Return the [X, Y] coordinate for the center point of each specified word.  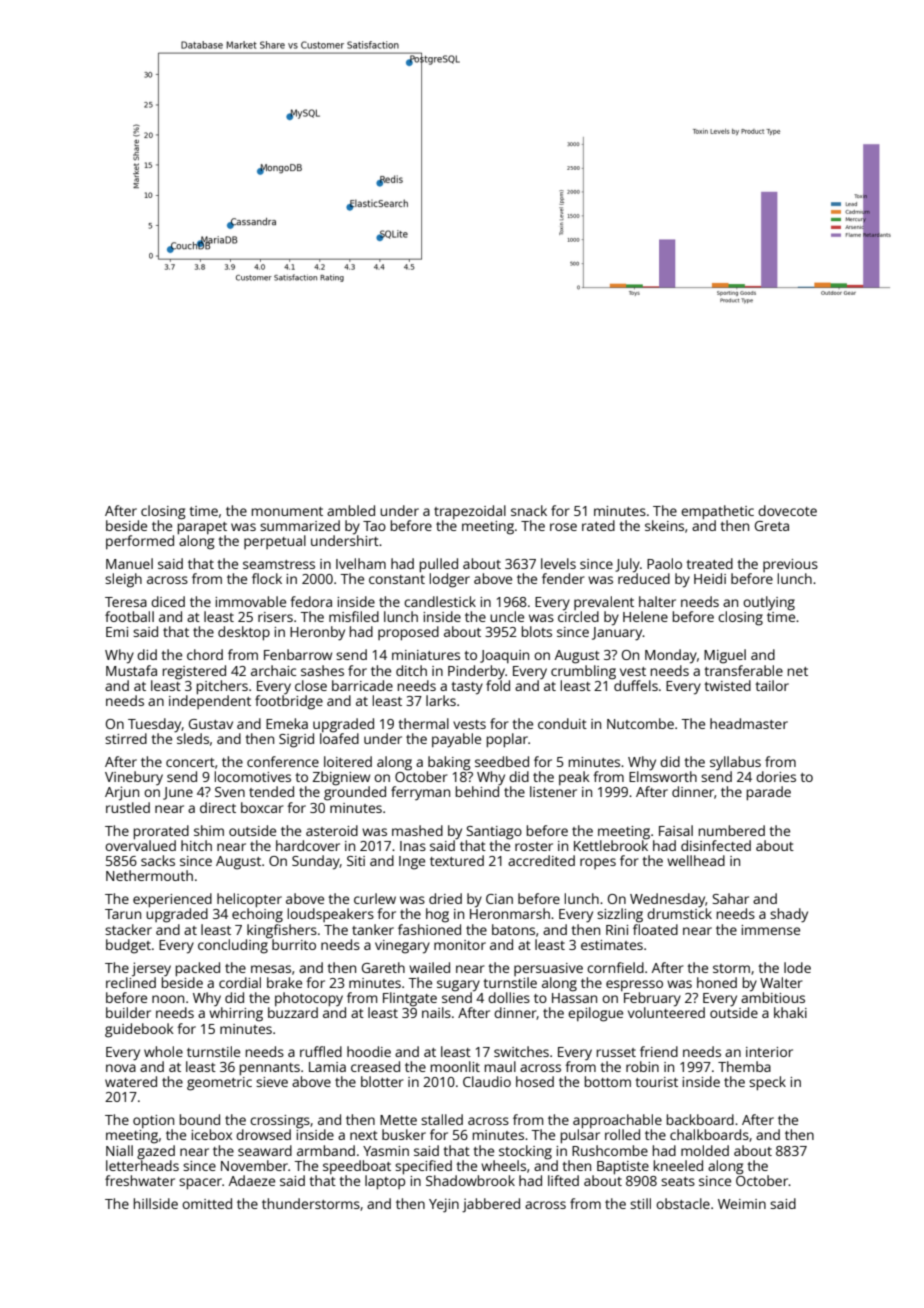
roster [534, 846]
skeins [664, 525]
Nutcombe [640, 723]
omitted [207, 1203]
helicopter [249, 900]
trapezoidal [470, 512]
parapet [202, 528]
